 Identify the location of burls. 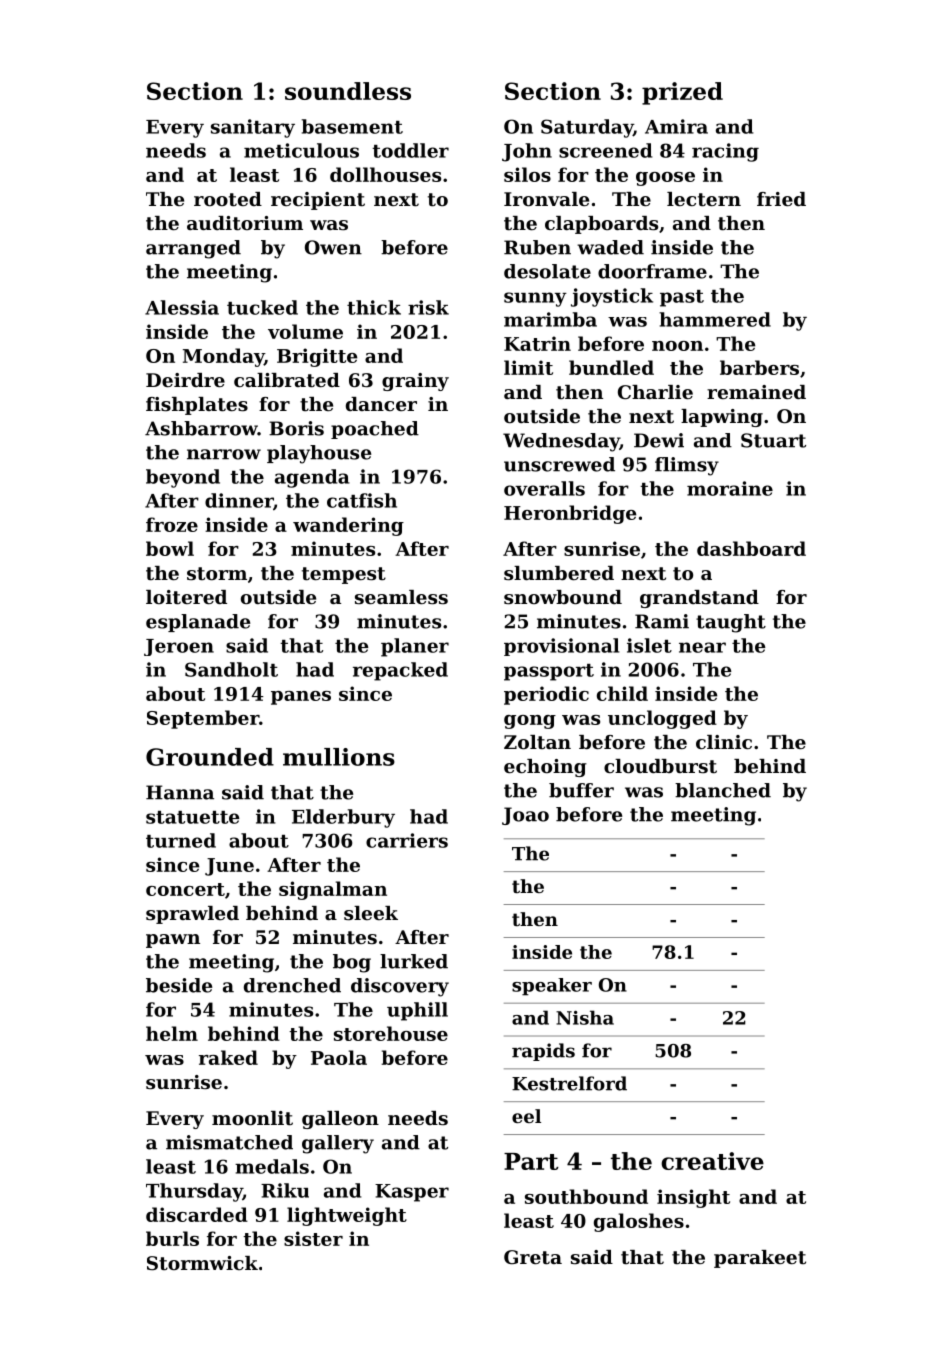
(172, 1238).
